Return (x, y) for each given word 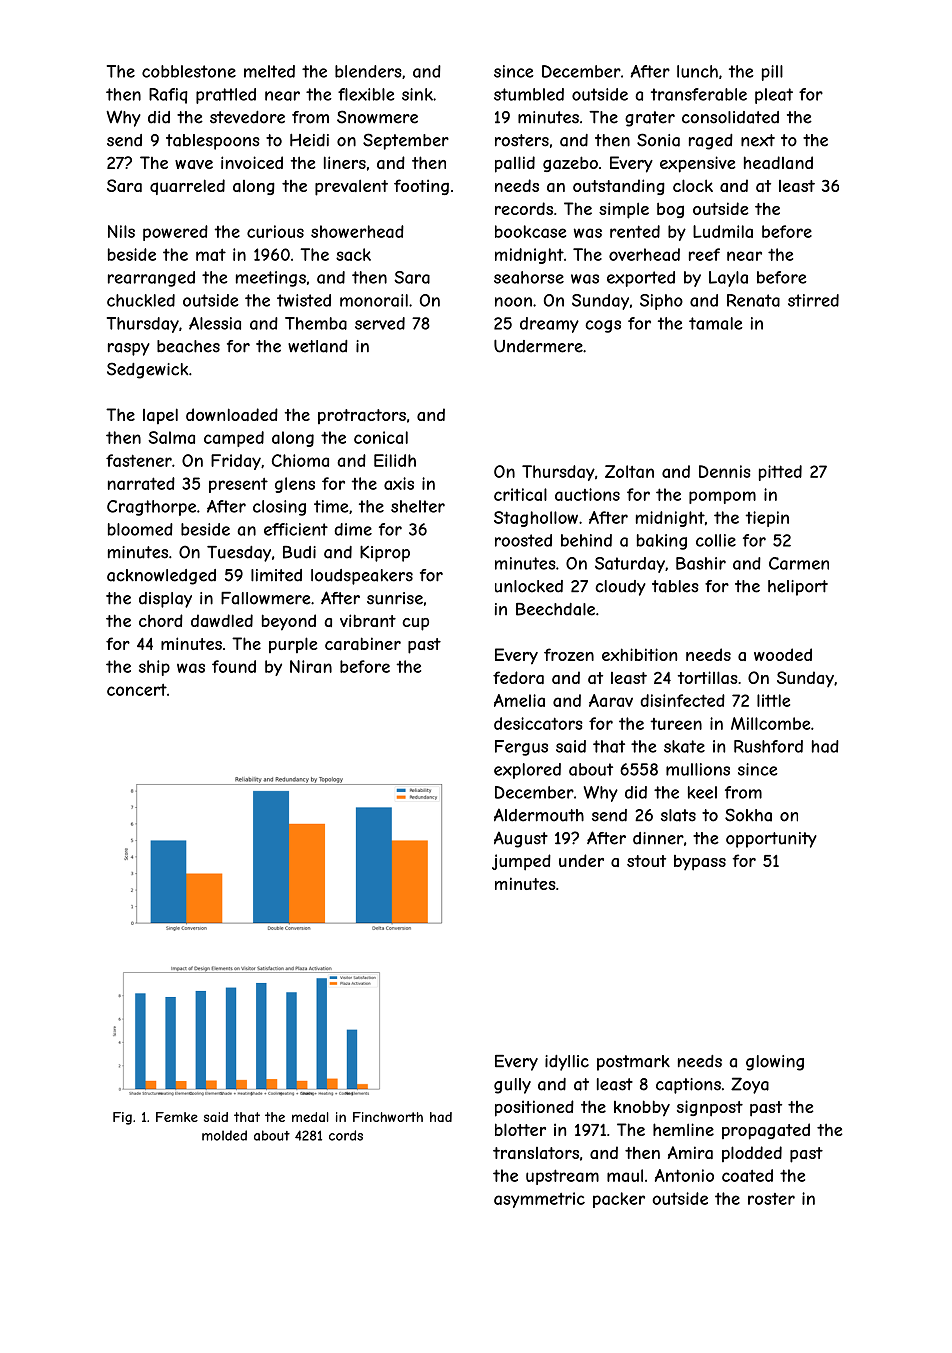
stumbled (529, 94)
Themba (316, 323)
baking (662, 542)
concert (137, 690)
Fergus (521, 748)
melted (269, 71)
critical (520, 494)
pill (772, 73)
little (773, 700)
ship (154, 668)
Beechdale (555, 609)
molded (224, 1135)
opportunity (771, 840)
